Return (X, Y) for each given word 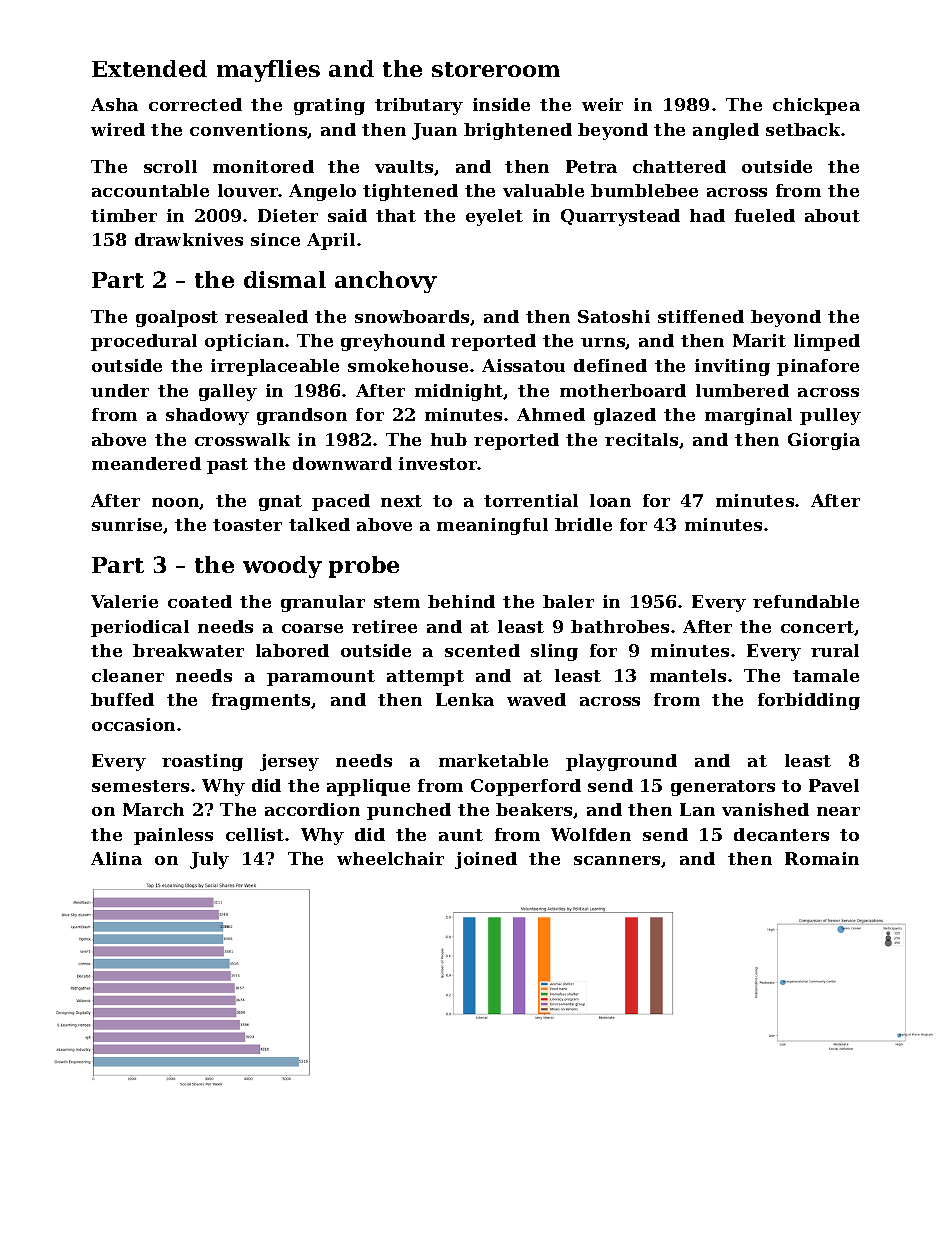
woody (282, 567)
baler (568, 601)
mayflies (268, 71)
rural (835, 650)
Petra (591, 166)
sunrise (127, 524)
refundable (806, 601)
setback (804, 129)
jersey (289, 762)
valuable (543, 190)
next (401, 501)
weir (602, 104)
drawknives (189, 239)
